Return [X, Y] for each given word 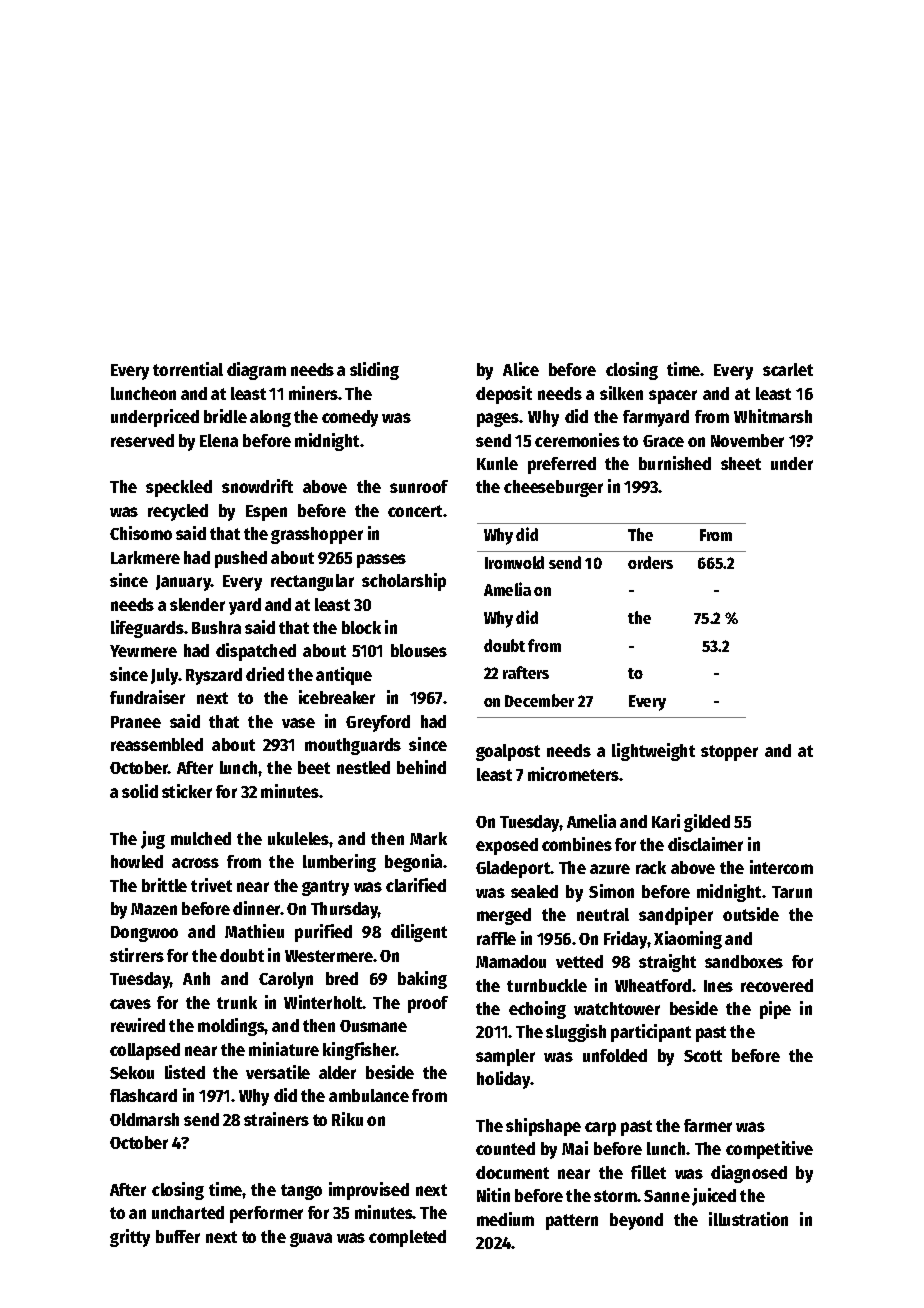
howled [137, 861]
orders [650, 562]
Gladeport [513, 869]
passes [381, 561]
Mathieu [254, 931]
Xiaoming [688, 940]
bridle [225, 416]
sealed [534, 891]
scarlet [788, 369]
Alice [521, 369]
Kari [666, 821]
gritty [130, 1238]
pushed [241, 559]
